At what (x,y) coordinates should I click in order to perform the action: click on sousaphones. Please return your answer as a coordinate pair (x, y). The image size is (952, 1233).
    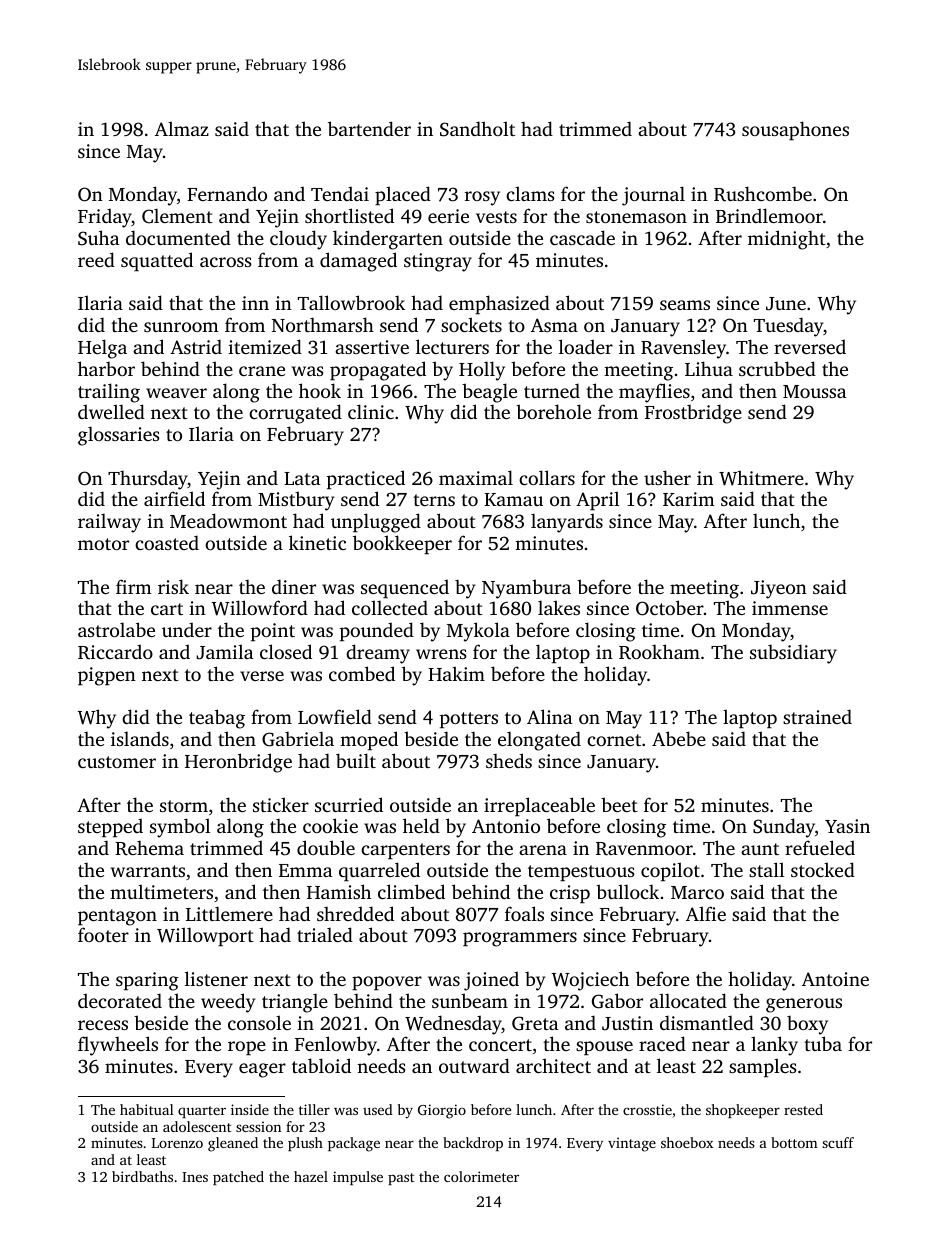
    Looking at the image, I should click on (795, 130).
